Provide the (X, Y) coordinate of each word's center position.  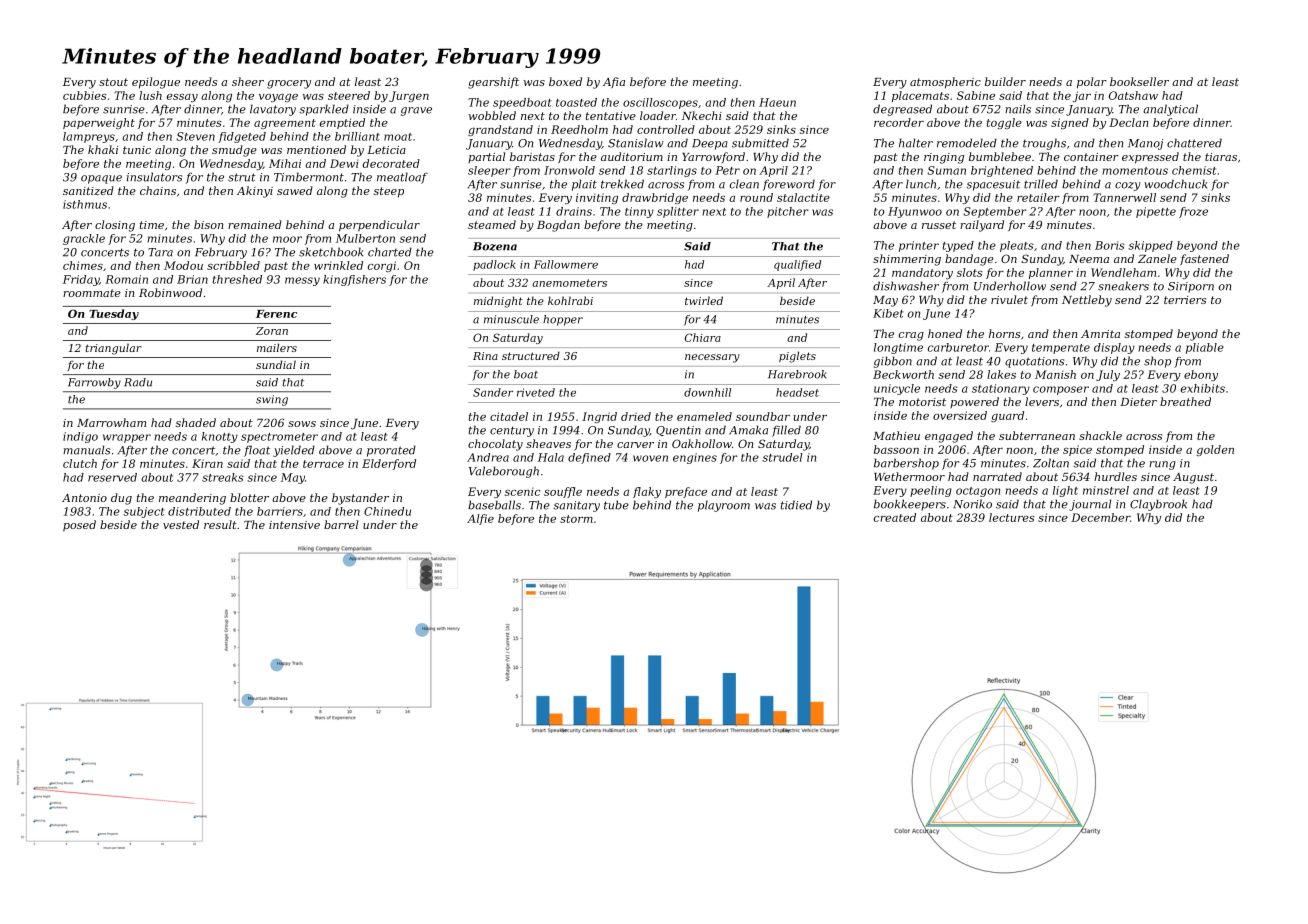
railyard (982, 226)
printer (919, 246)
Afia (614, 82)
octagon (978, 492)
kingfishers (354, 280)
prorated (391, 451)
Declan (1128, 122)
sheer (248, 81)
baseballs (494, 505)
